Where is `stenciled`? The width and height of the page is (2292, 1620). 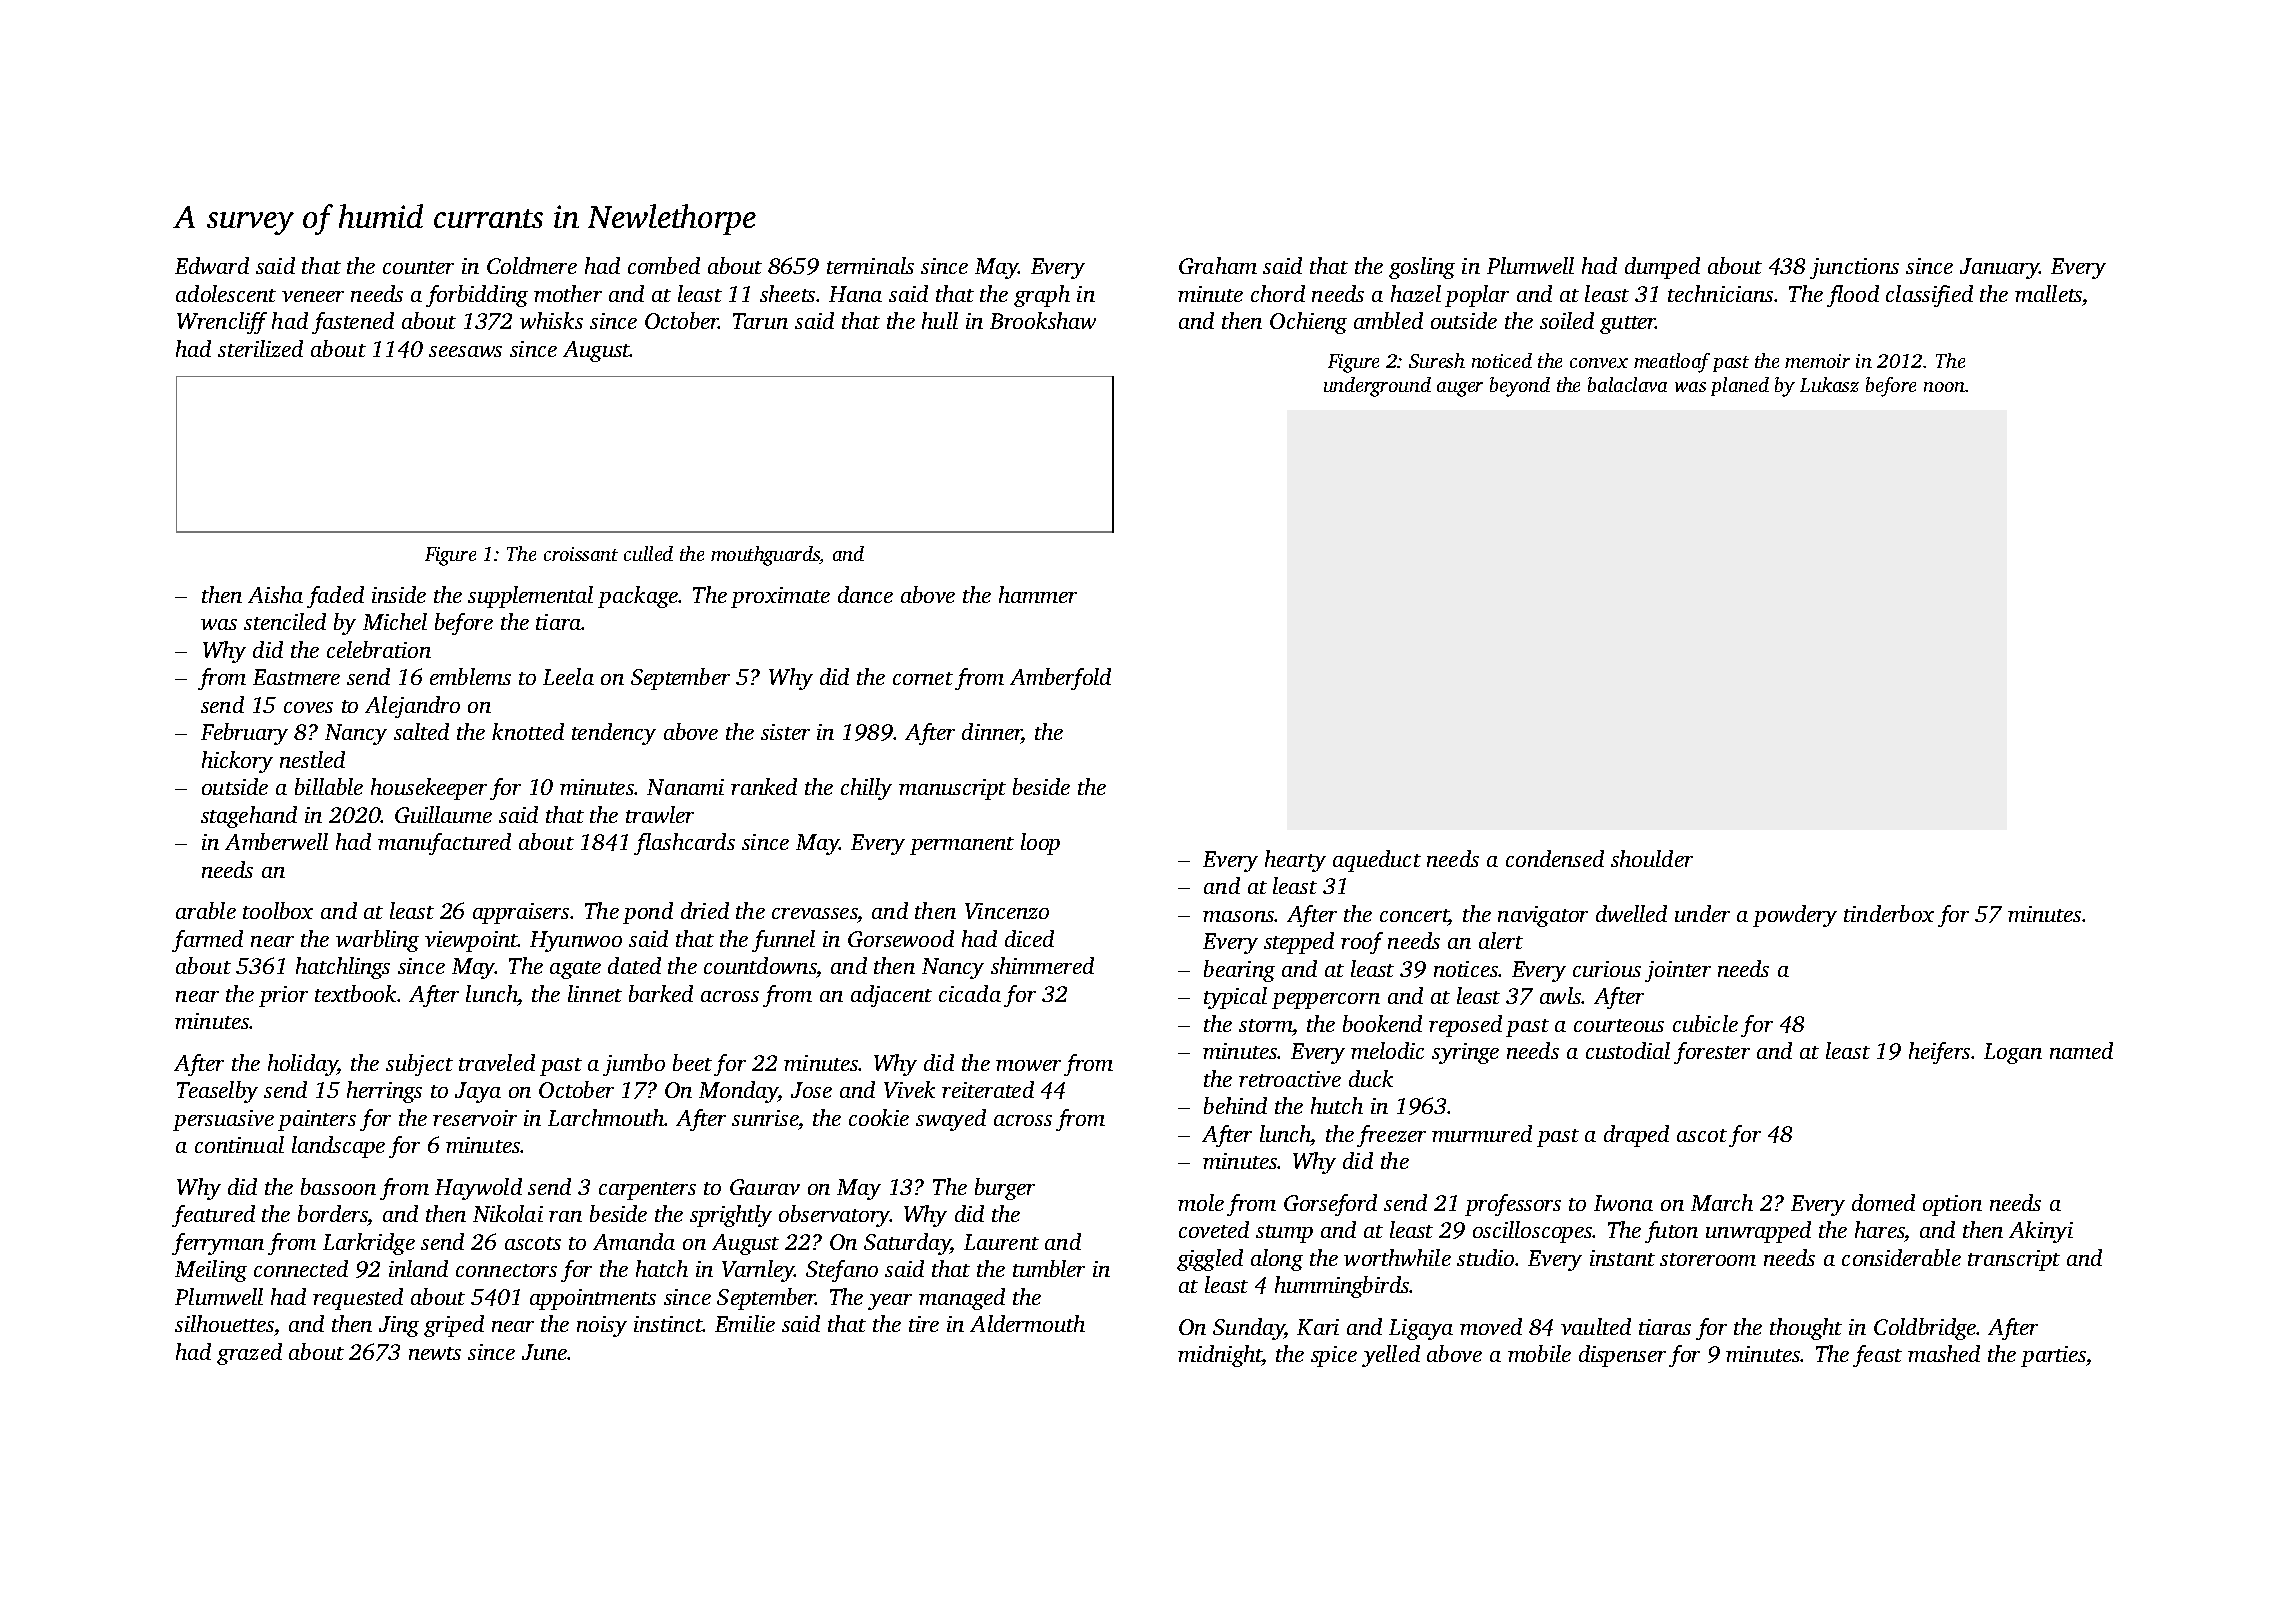
stenciled is located at coordinates (285, 621).
